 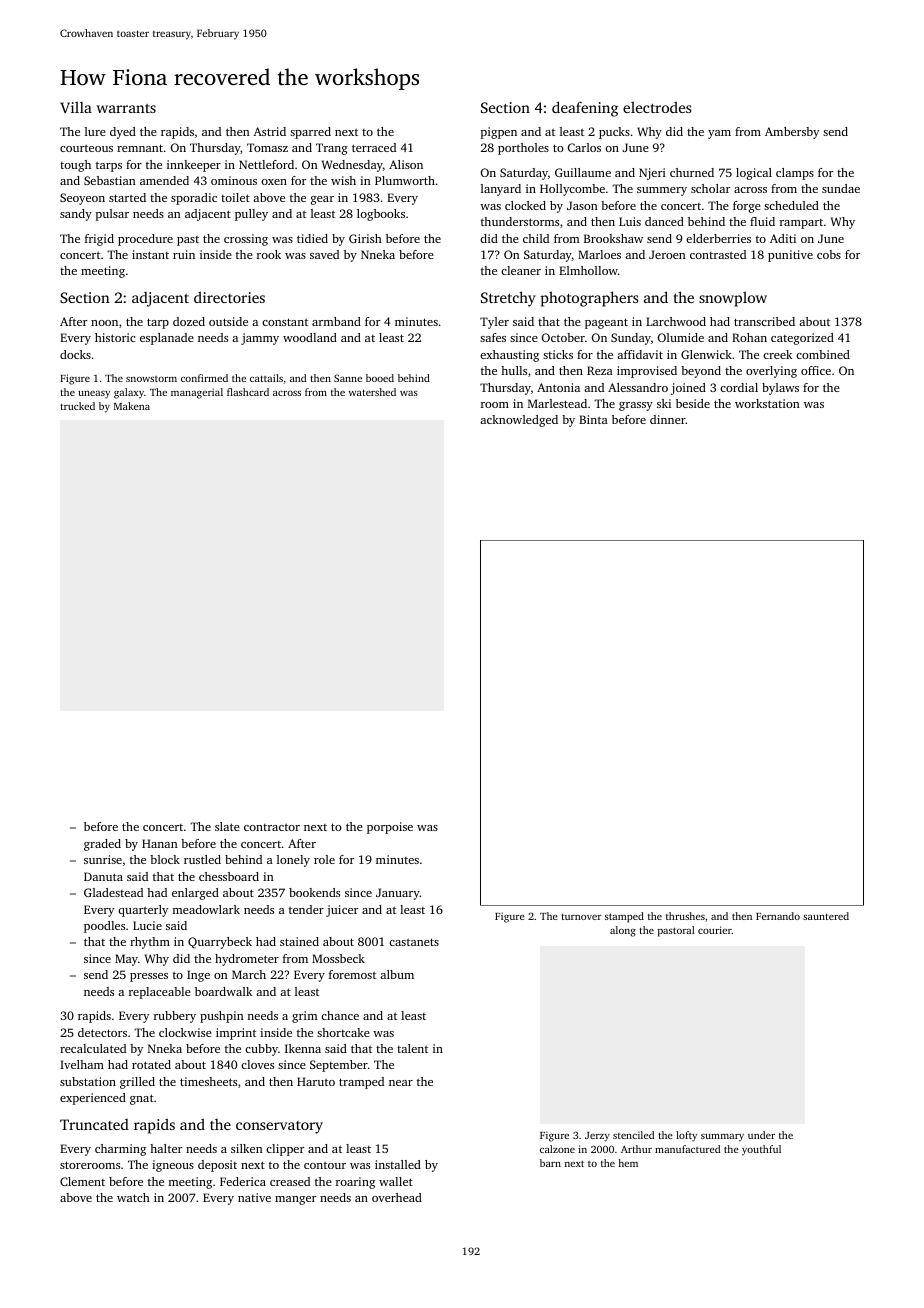 I want to click on docks, so click(x=75, y=354).
